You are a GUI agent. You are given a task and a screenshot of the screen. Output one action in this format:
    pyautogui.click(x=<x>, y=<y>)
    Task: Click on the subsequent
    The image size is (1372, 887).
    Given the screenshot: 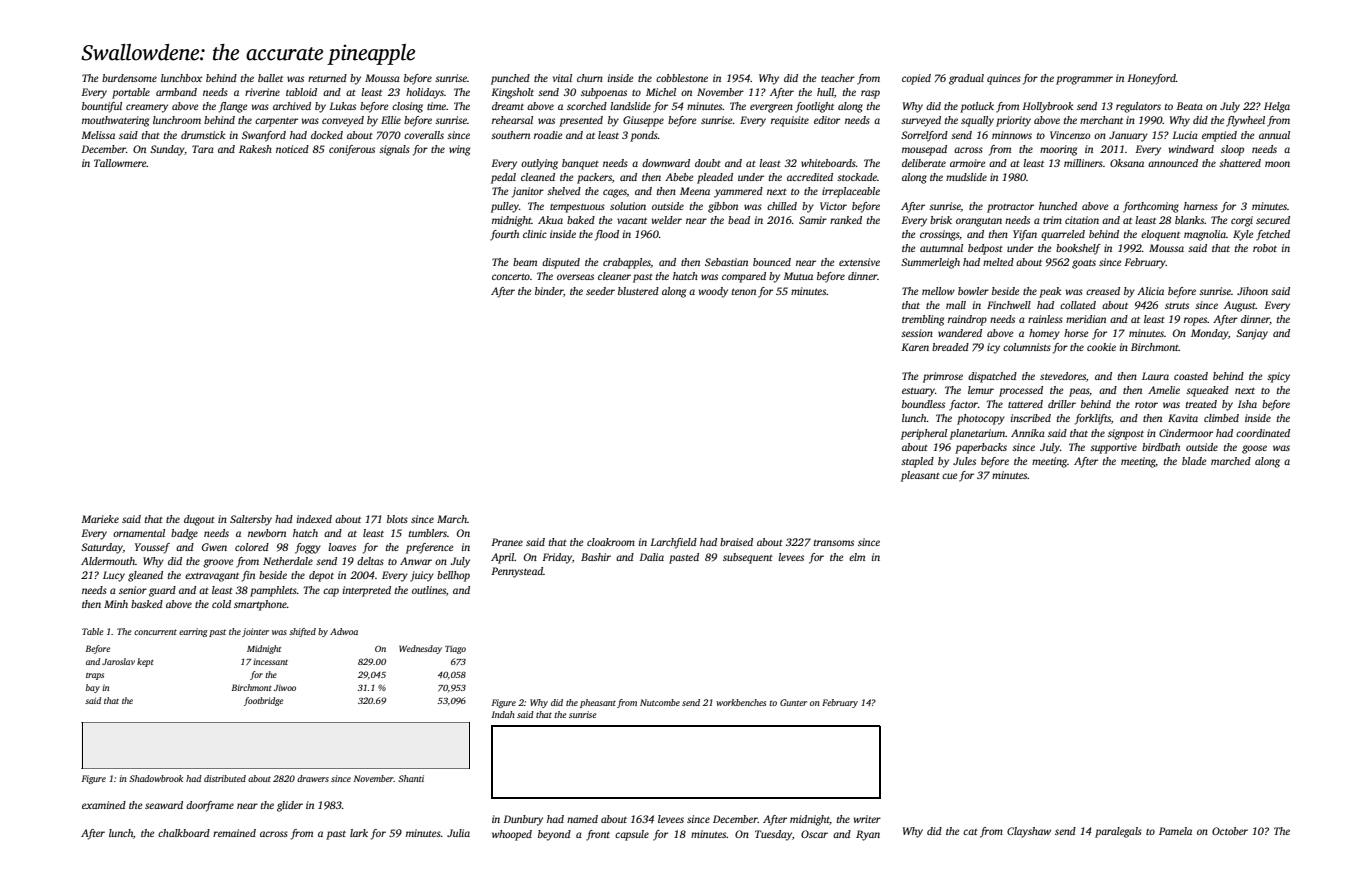 What is the action you would take?
    pyautogui.click(x=748, y=558)
